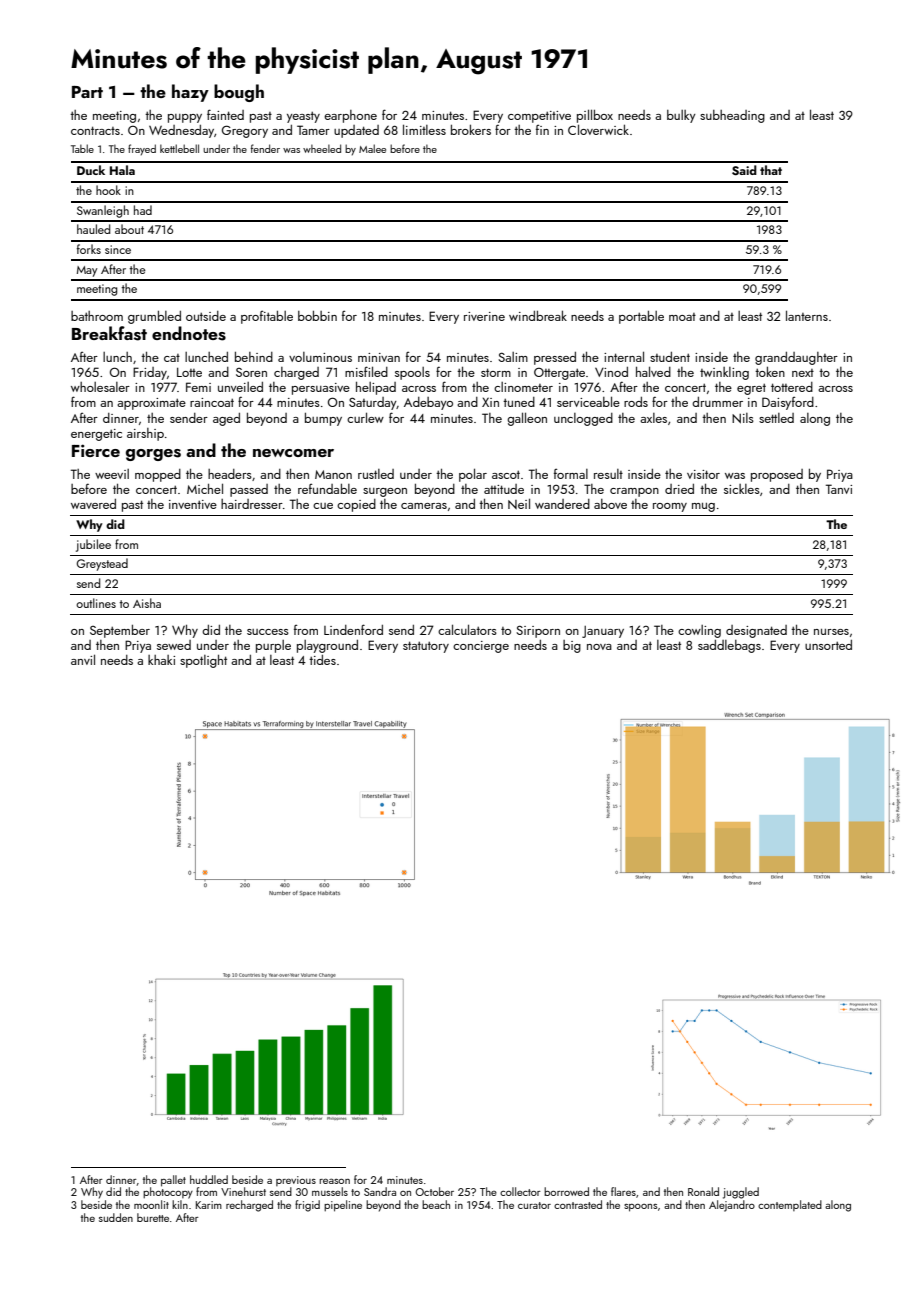  I want to click on saddlebags, so click(729, 646).
